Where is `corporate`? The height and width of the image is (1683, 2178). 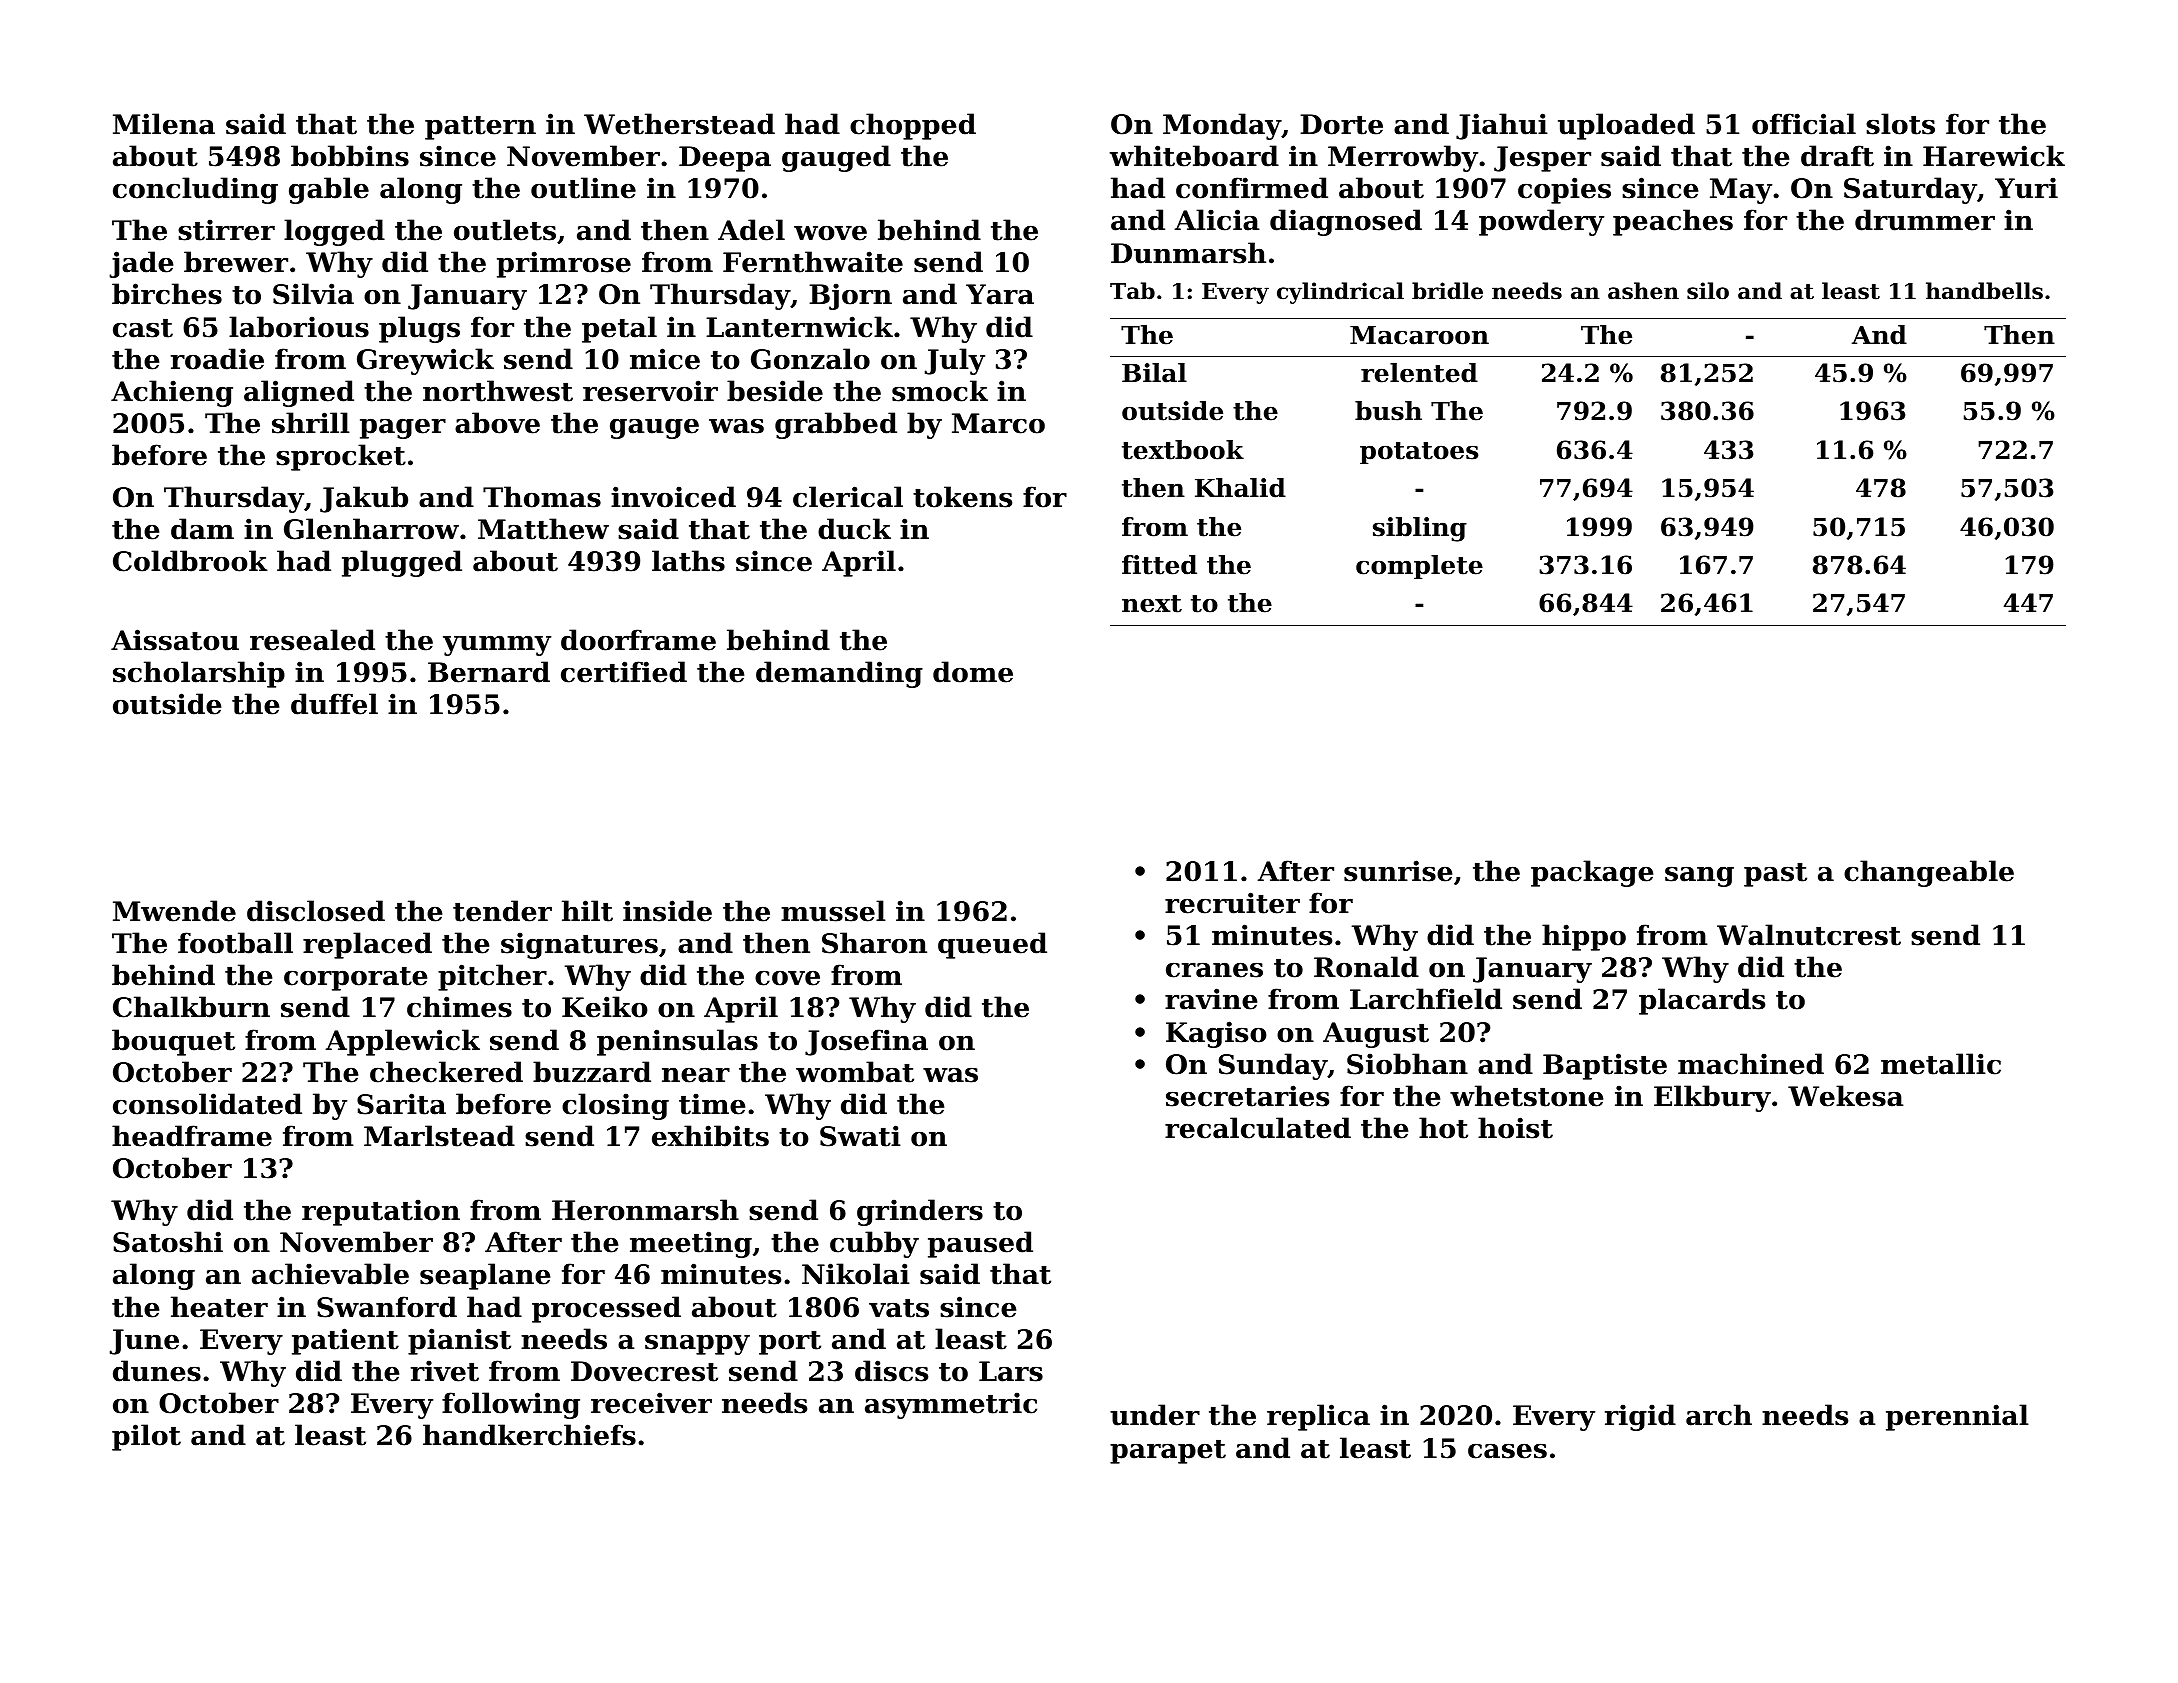
corporate is located at coordinates (355, 979).
